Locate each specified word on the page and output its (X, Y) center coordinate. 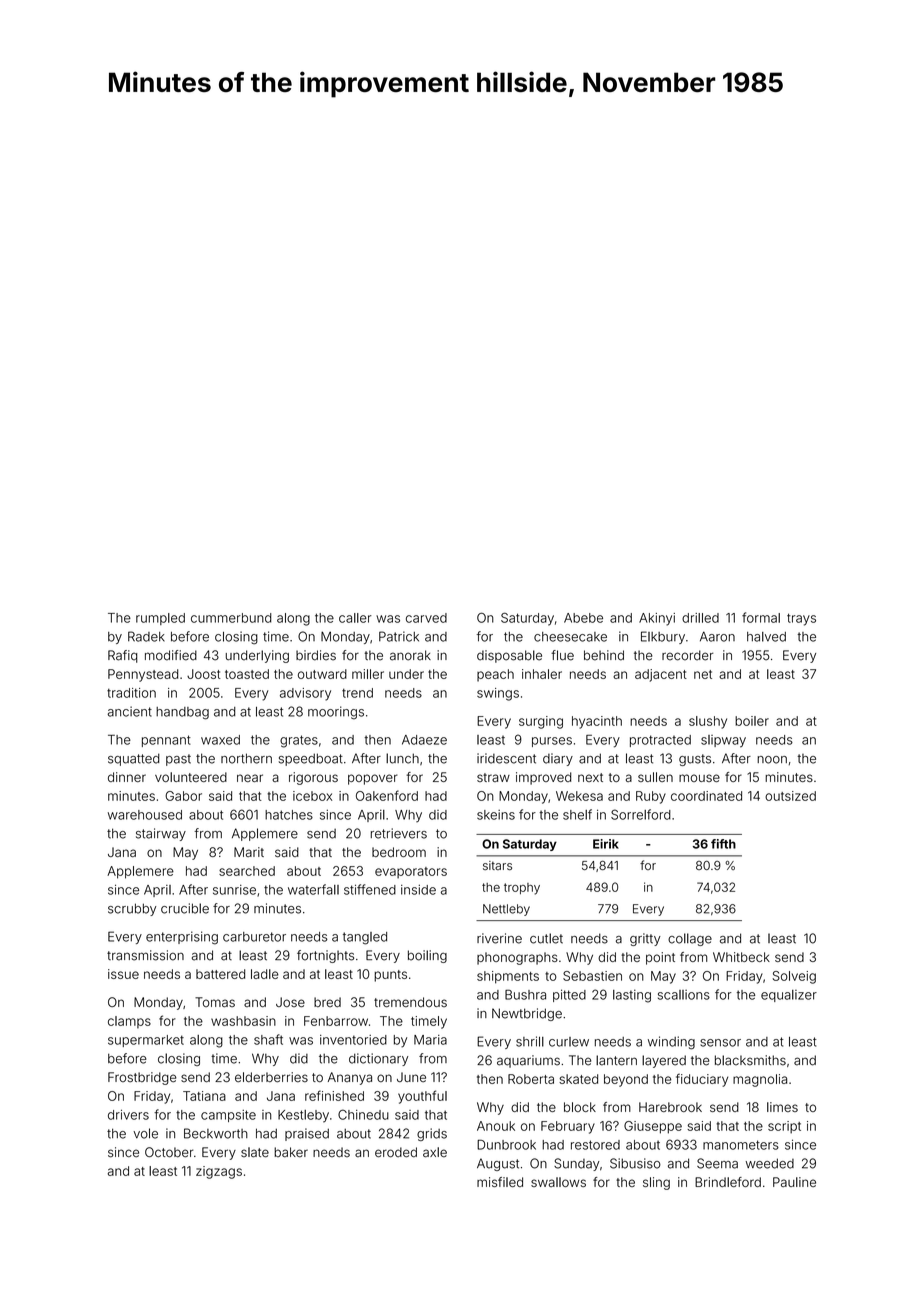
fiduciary (702, 1080)
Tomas (215, 1002)
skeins (496, 815)
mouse (699, 778)
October (169, 1152)
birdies (316, 655)
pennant (166, 741)
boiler (752, 721)
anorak (410, 655)
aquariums (528, 1061)
